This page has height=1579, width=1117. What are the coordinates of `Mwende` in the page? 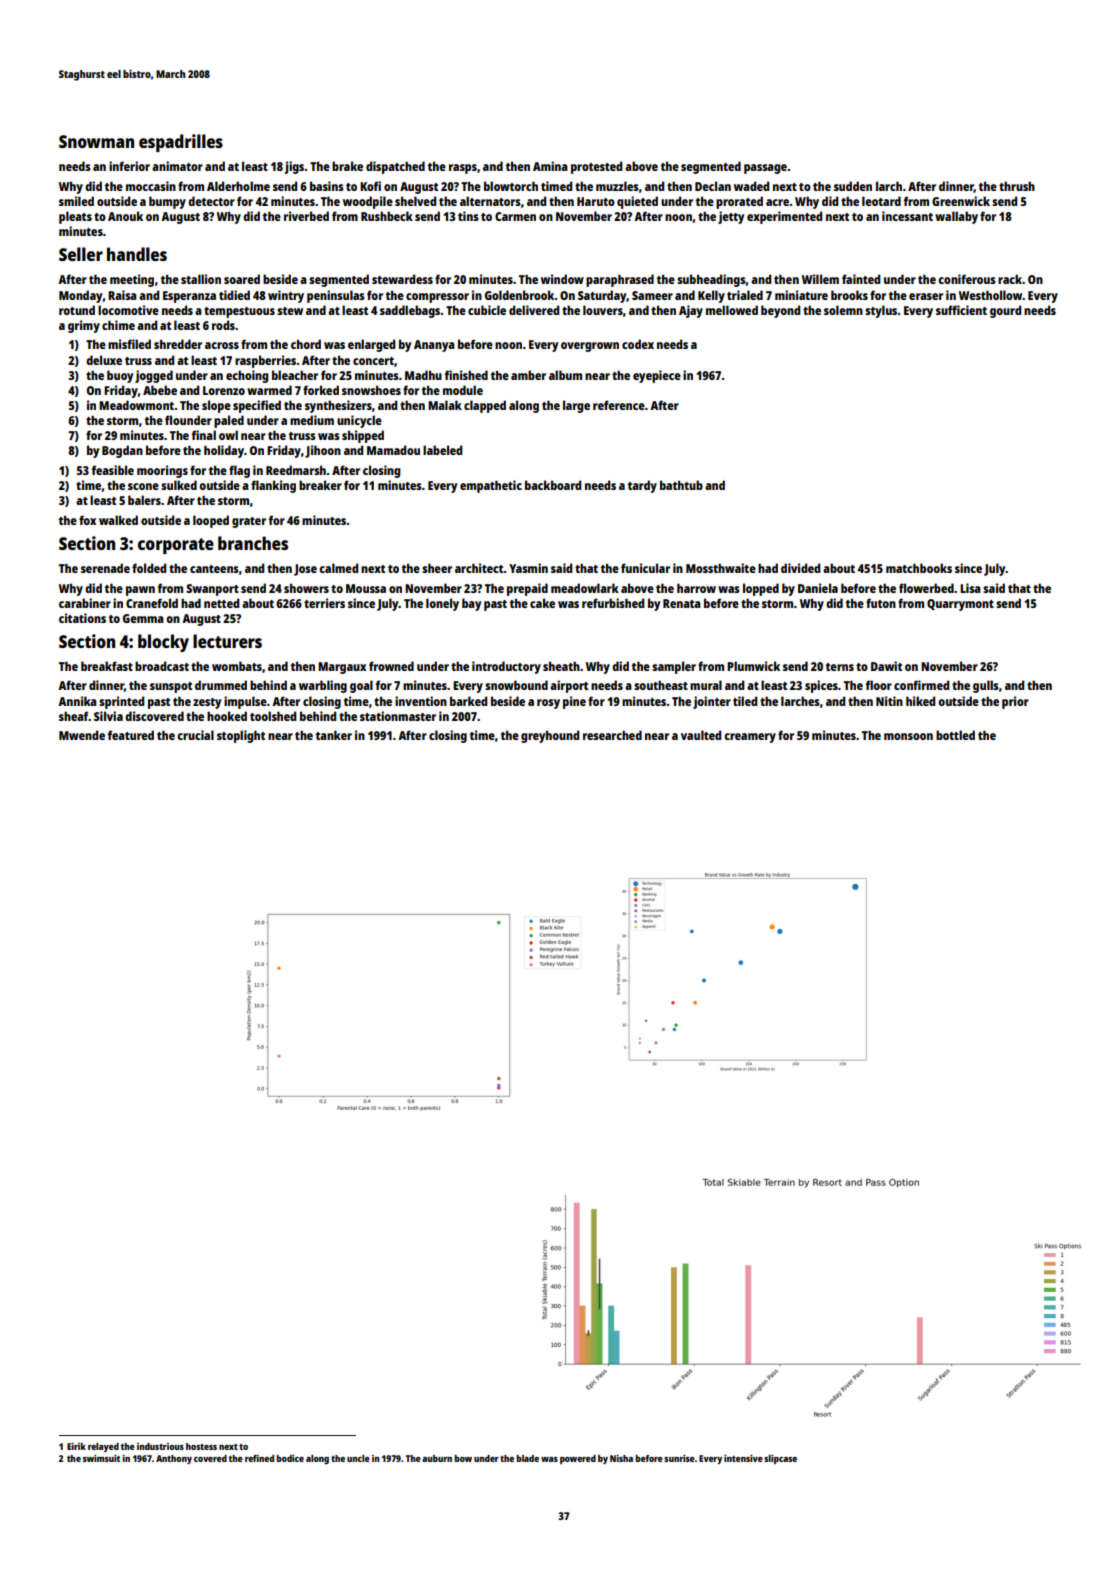 It's located at (82, 735).
